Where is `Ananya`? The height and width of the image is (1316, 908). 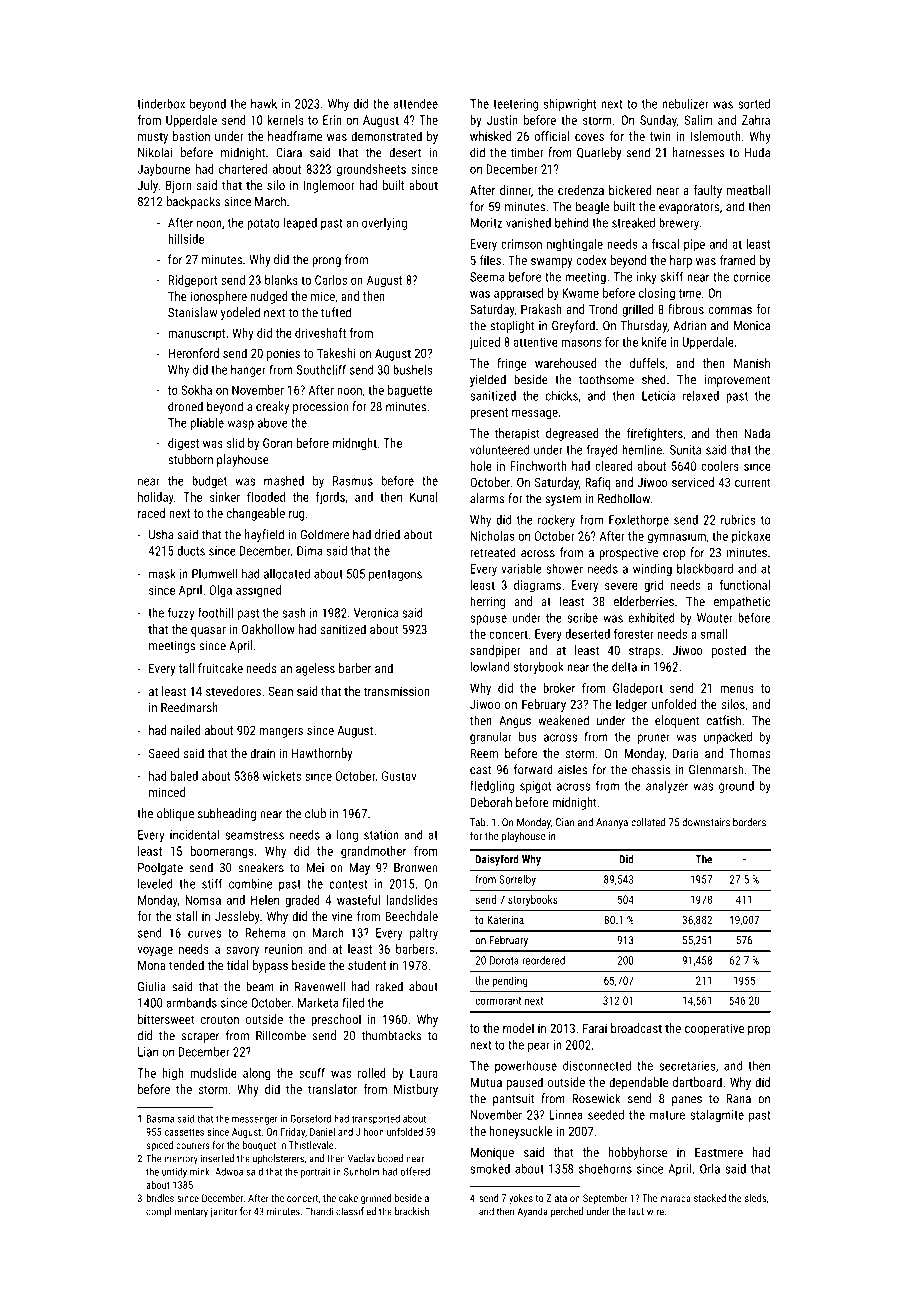 Ananya is located at coordinates (612, 823).
